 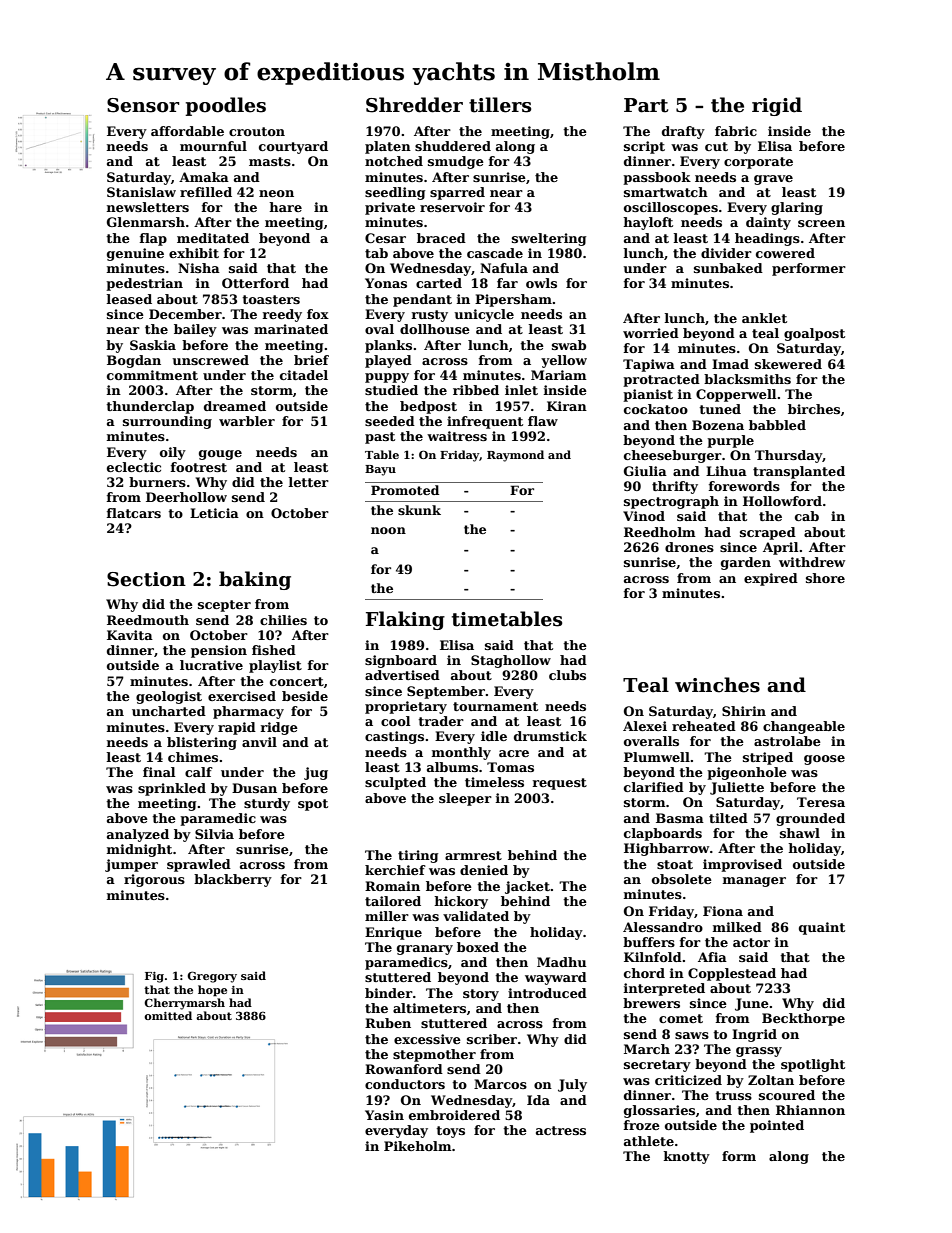 What do you see at coordinates (758, 163) in the page?
I see `corporate` at bounding box center [758, 163].
